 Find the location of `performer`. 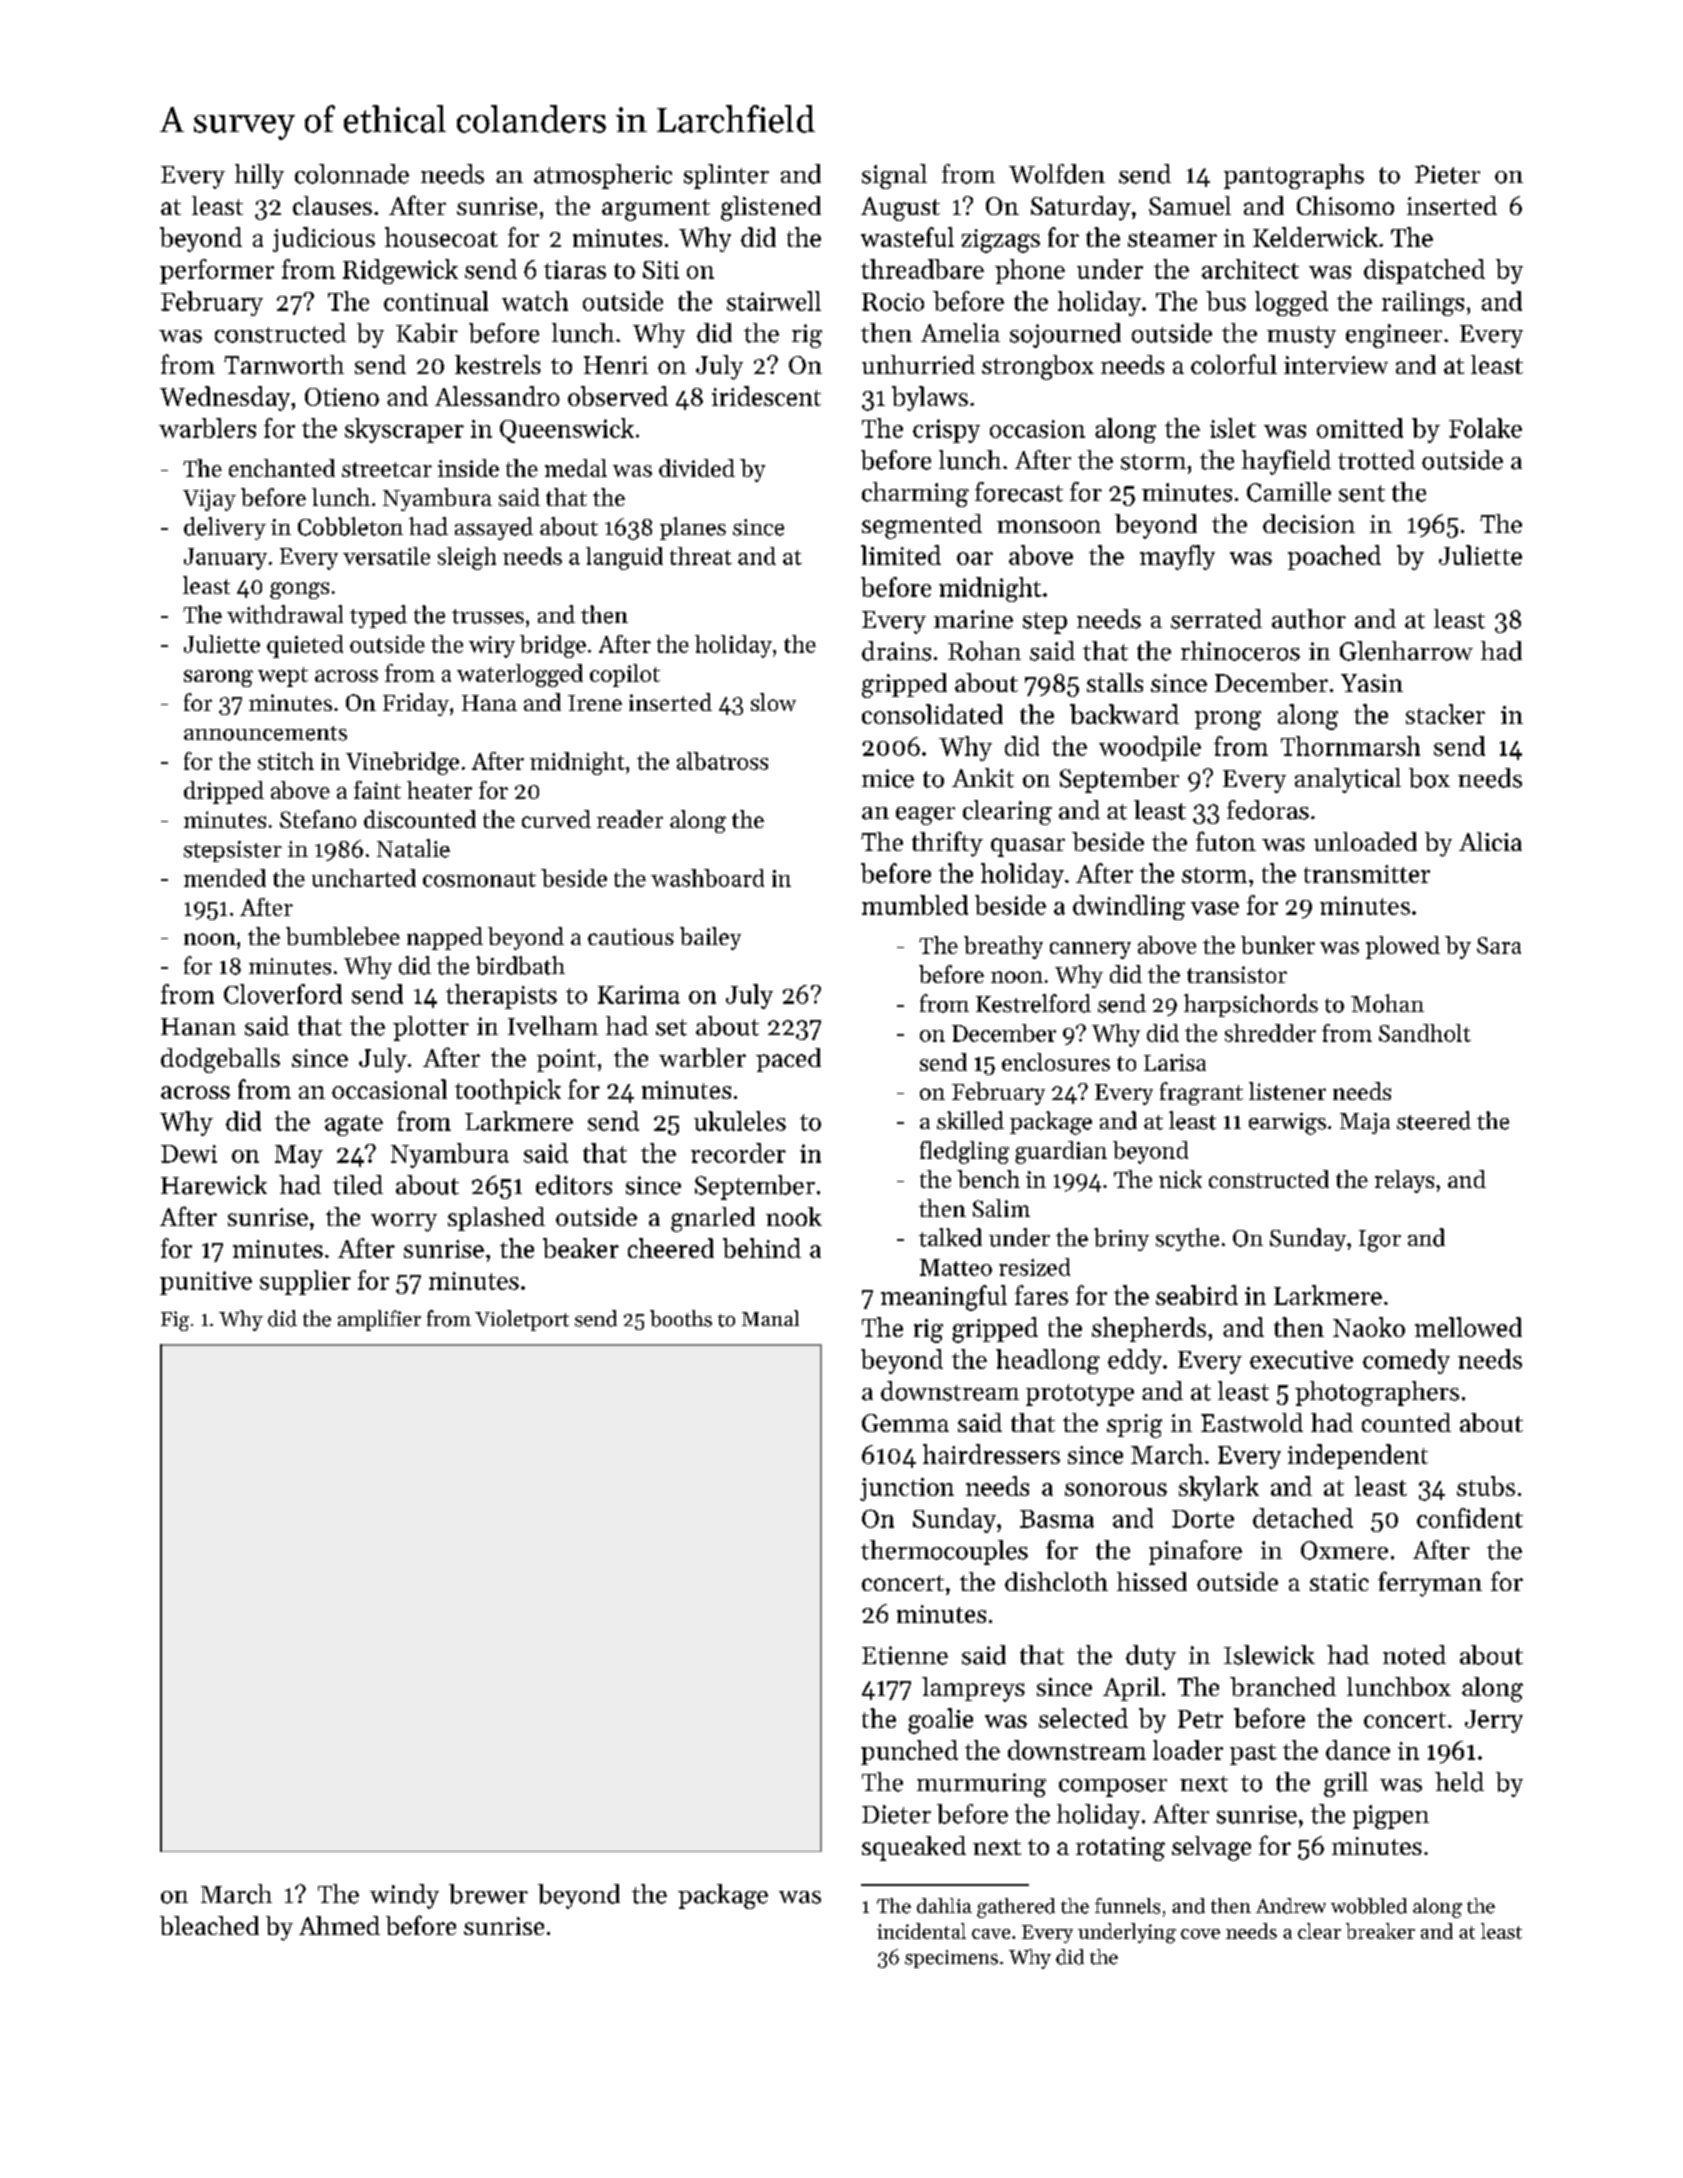

performer is located at coordinates (217, 271).
